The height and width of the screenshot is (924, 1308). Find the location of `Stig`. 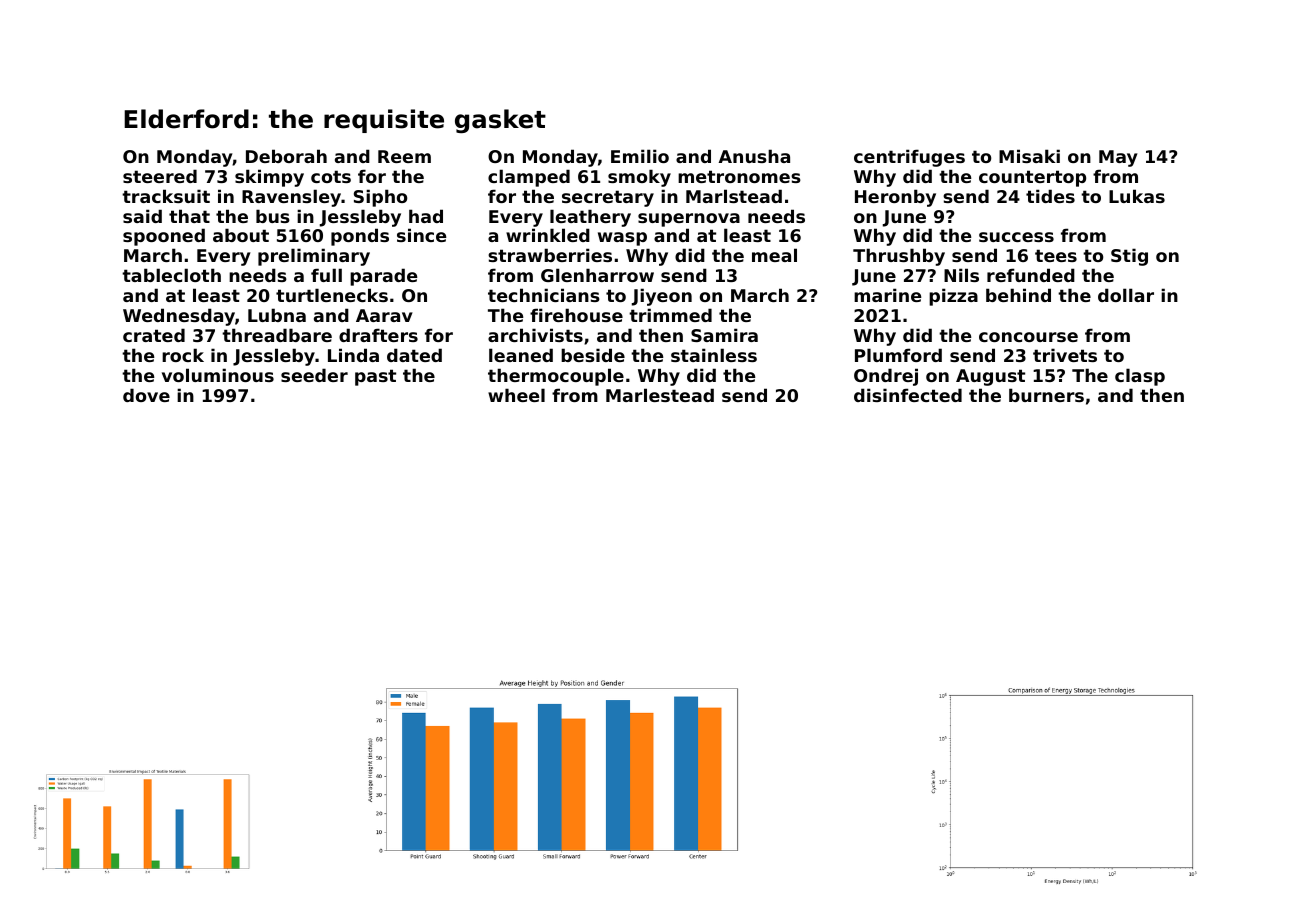

Stig is located at coordinates (1129, 257).
